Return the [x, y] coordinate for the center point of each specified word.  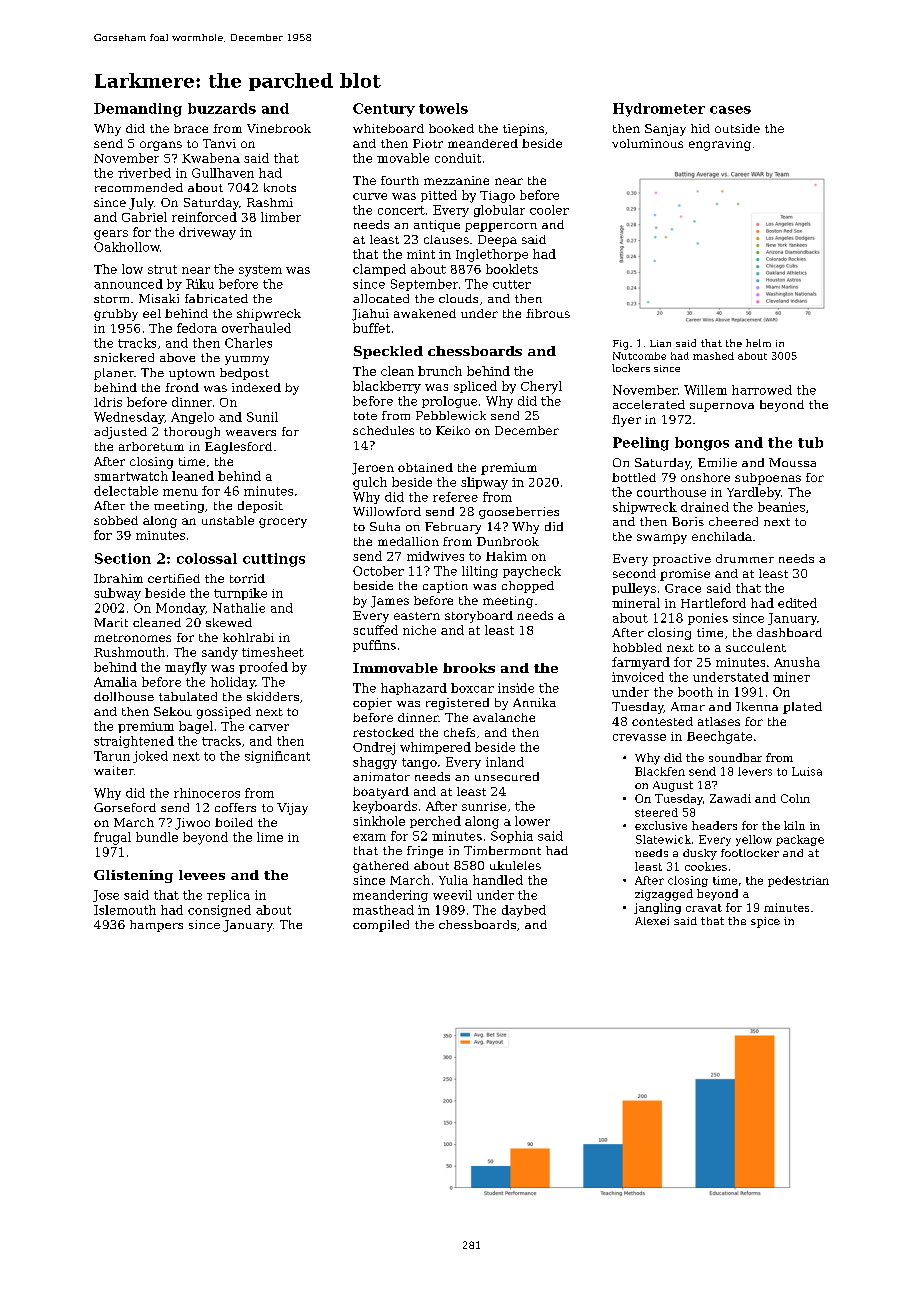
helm [758, 343]
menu [180, 492]
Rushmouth [129, 652]
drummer [745, 558]
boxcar [472, 688]
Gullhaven [223, 173]
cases [730, 110]
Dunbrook [508, 541]
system [260, 271]
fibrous [548, 313]
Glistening [133, 876]
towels [443, 108]
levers [755, 771]
